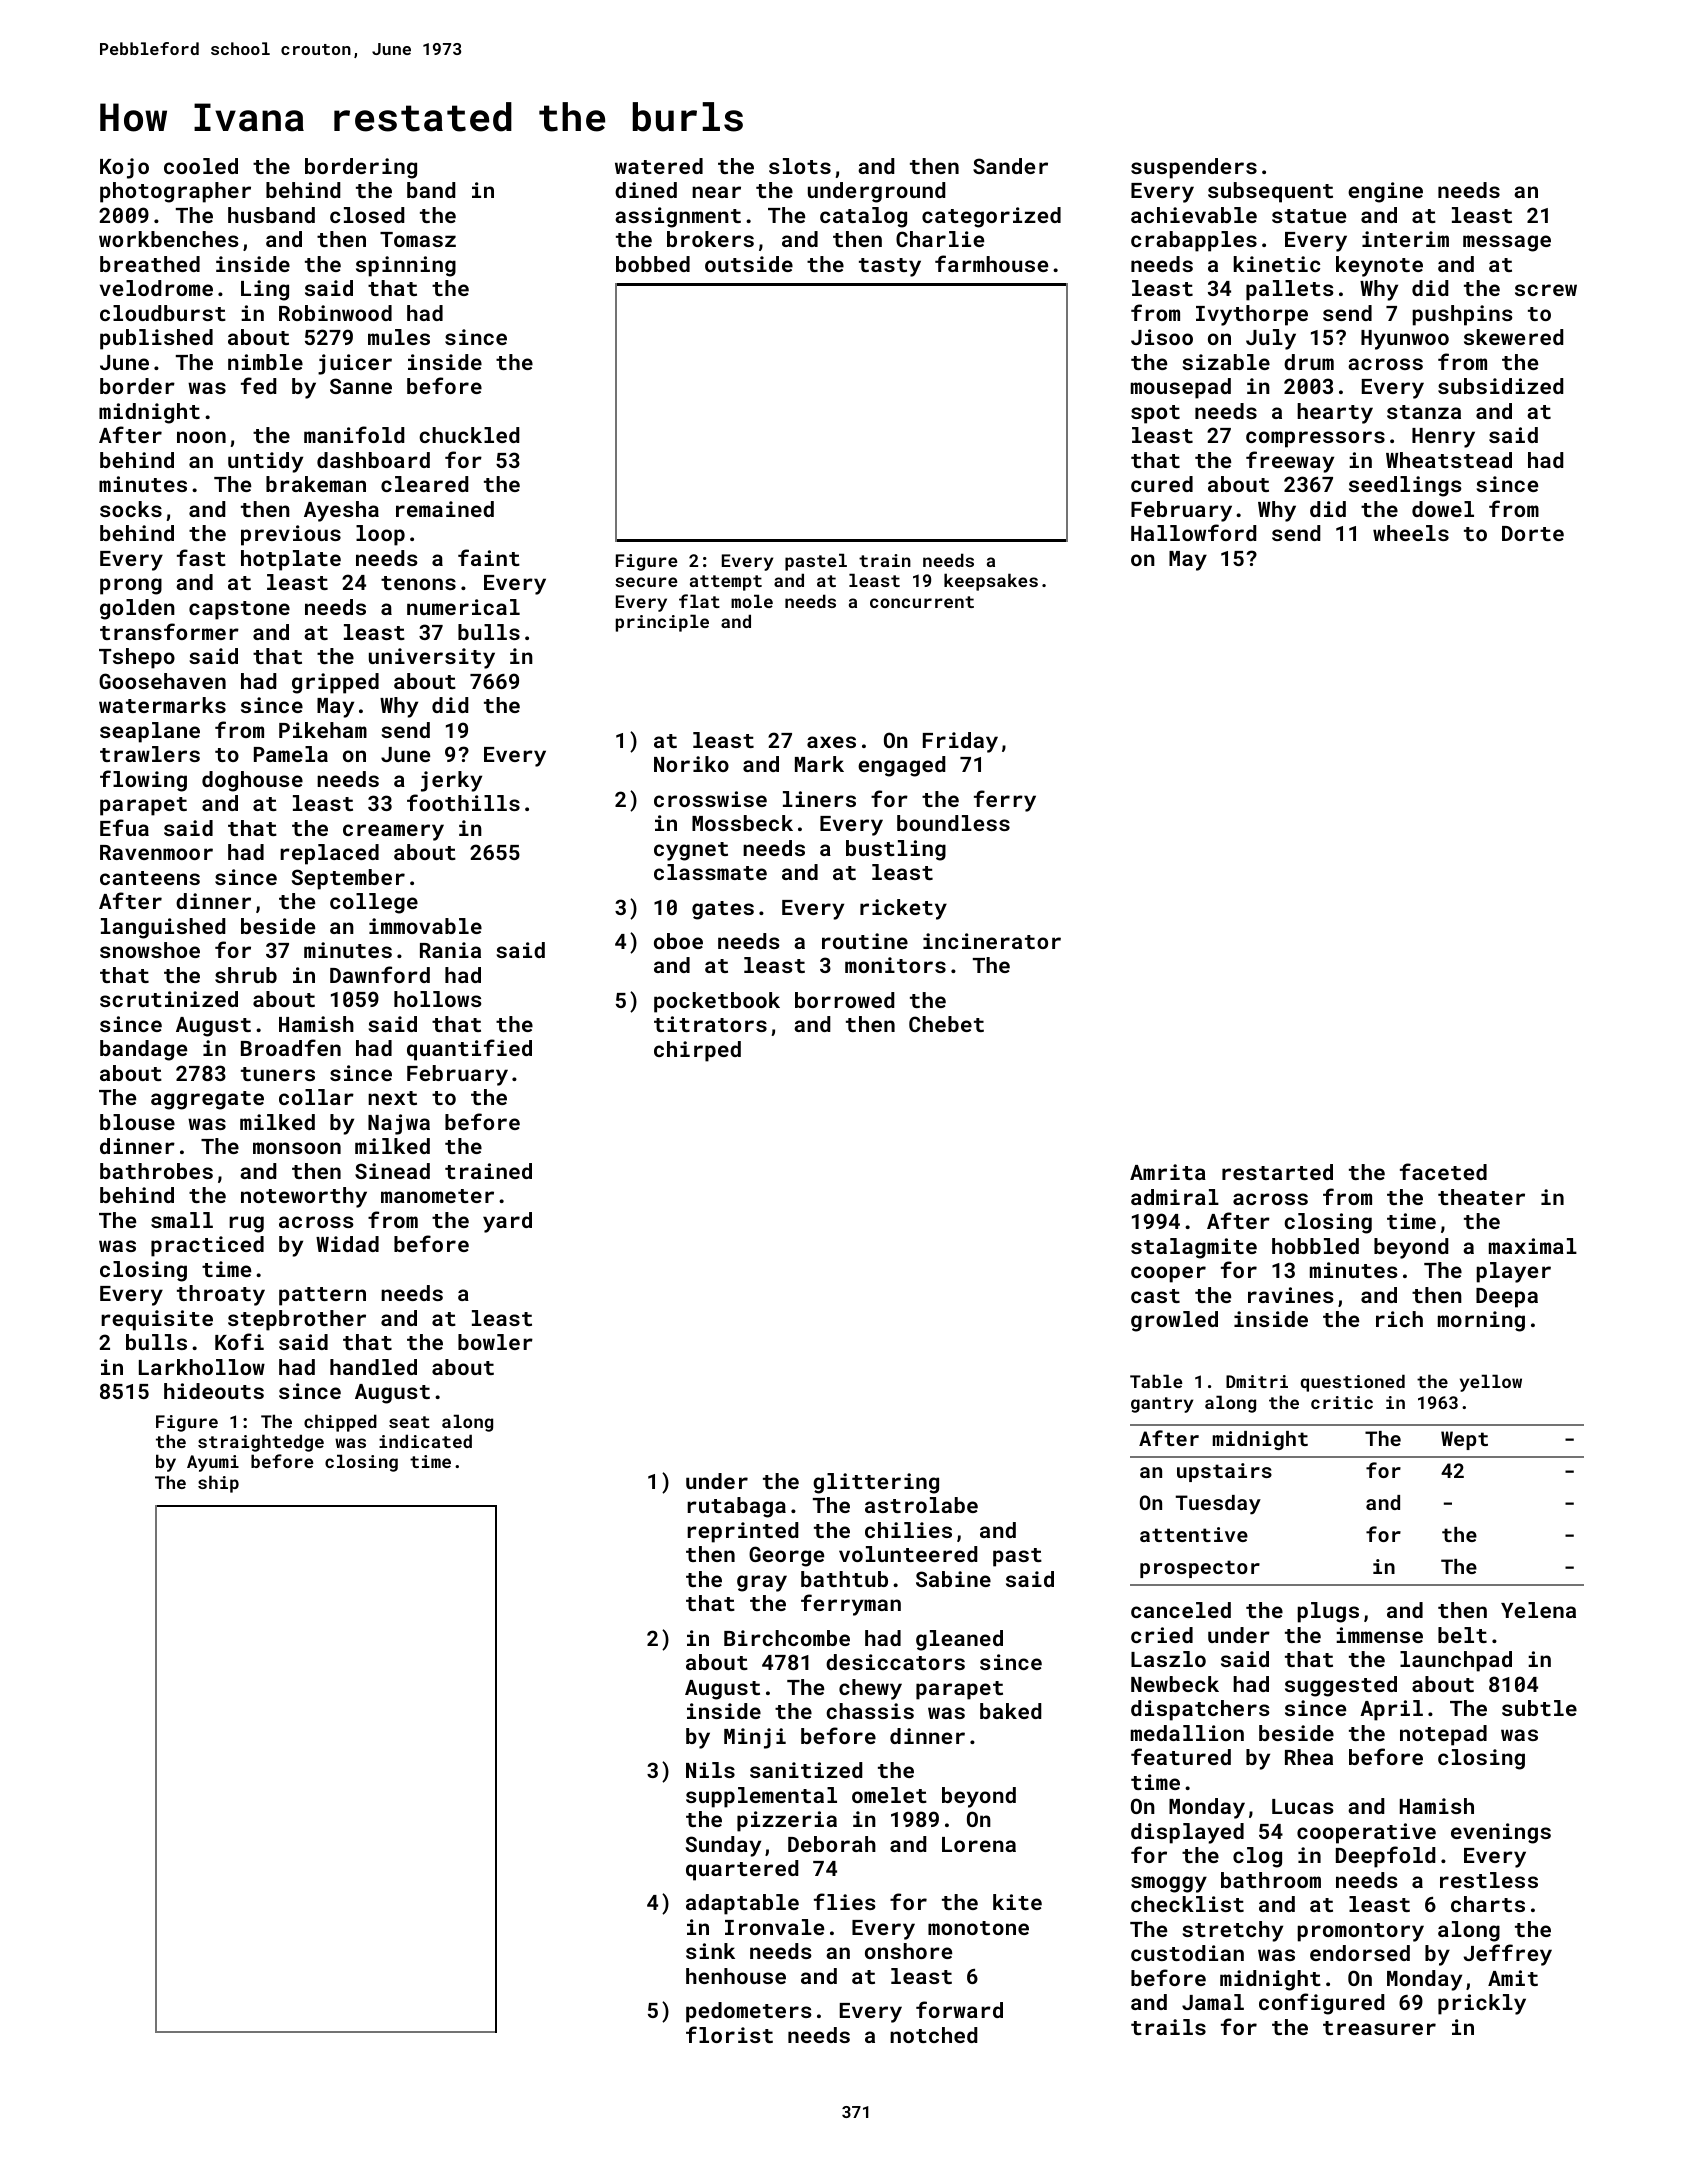  I want to click on wheels, so click(1411, 533).
